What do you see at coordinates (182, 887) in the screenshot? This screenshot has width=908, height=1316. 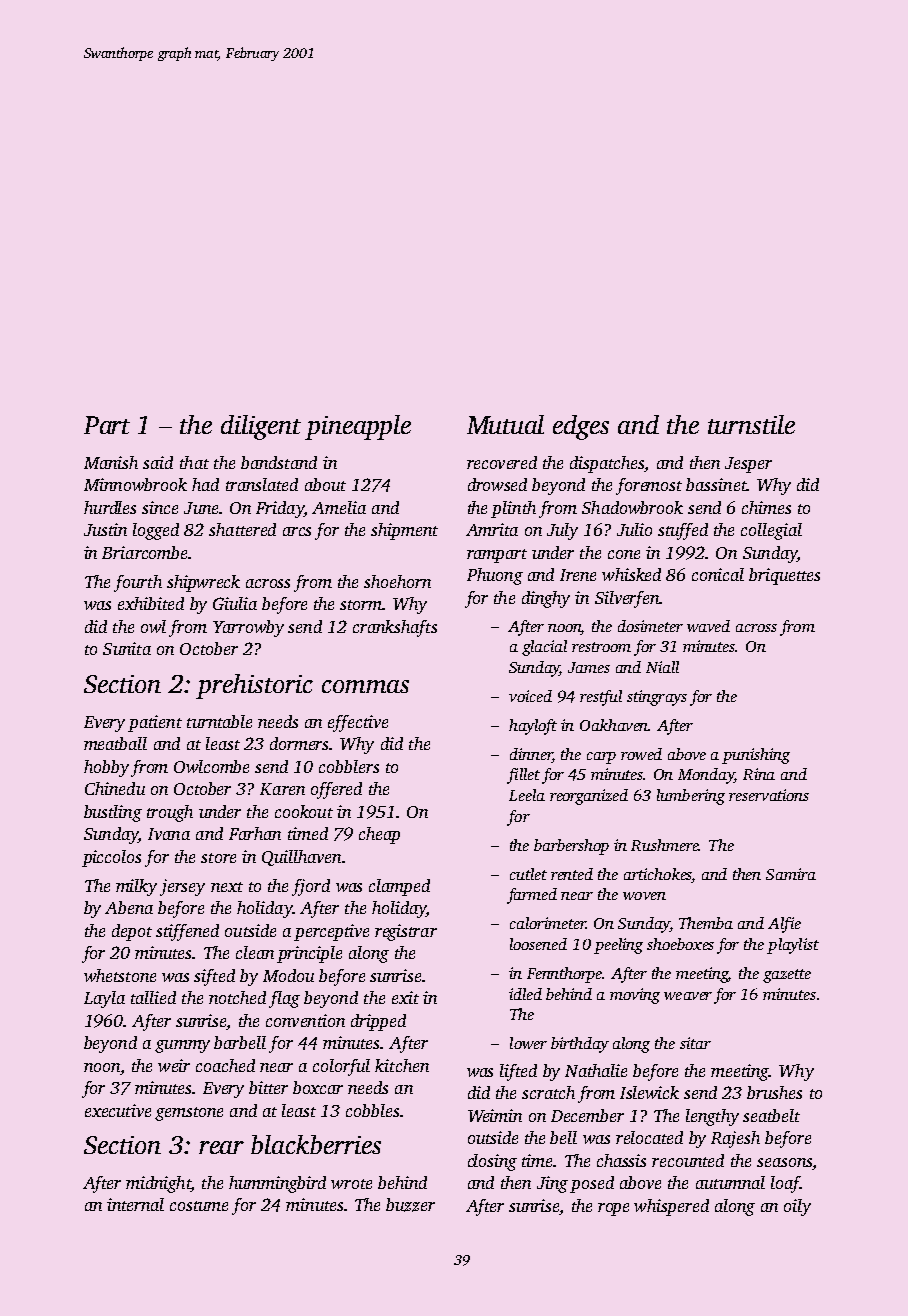 I see `jersey` at bounding box center [182, 887].
